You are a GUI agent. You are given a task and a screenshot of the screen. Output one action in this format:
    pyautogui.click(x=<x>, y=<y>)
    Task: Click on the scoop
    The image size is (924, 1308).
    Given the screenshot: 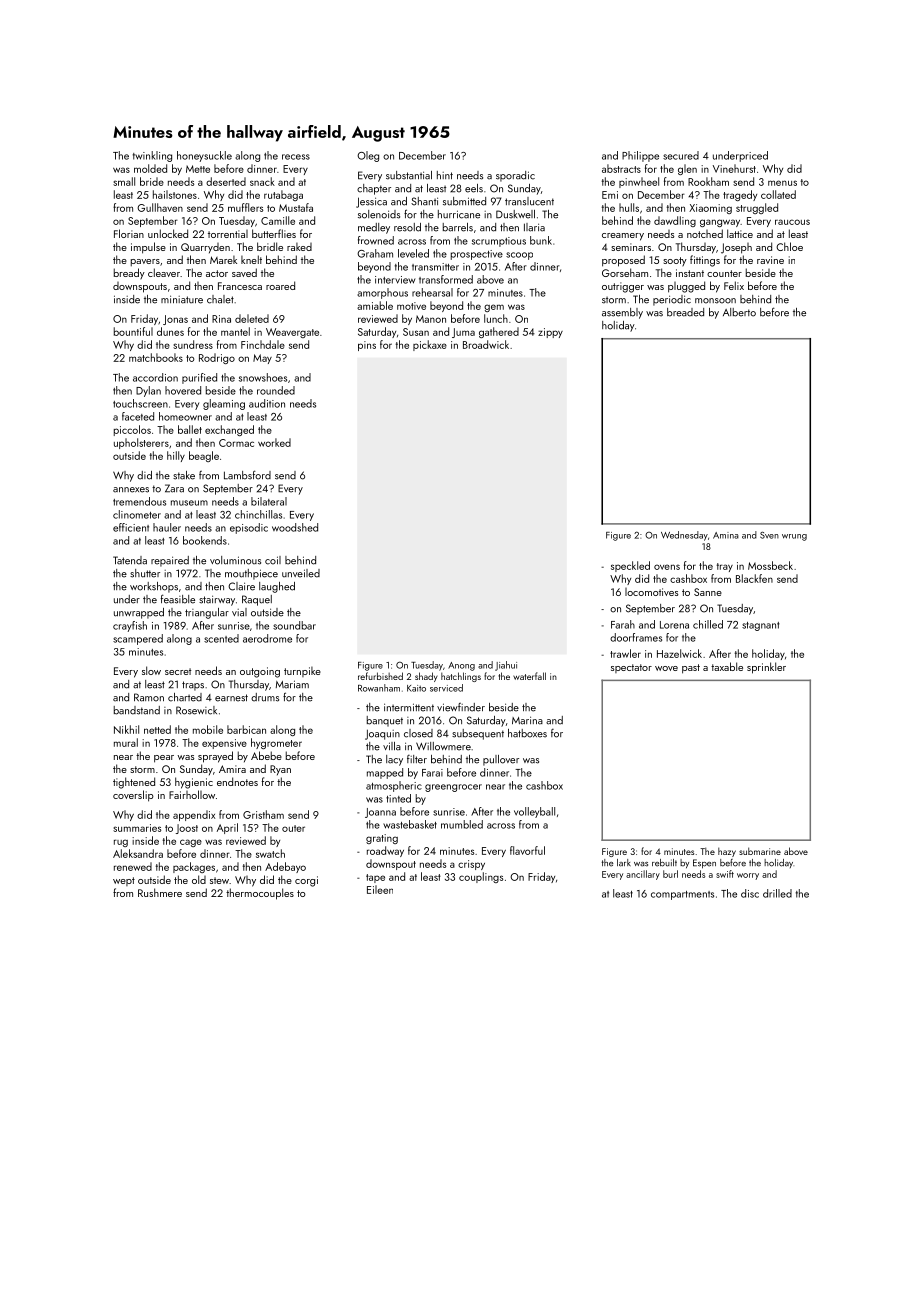 What is the action you would take?
    pyautogui.click(x=519, y=256)
